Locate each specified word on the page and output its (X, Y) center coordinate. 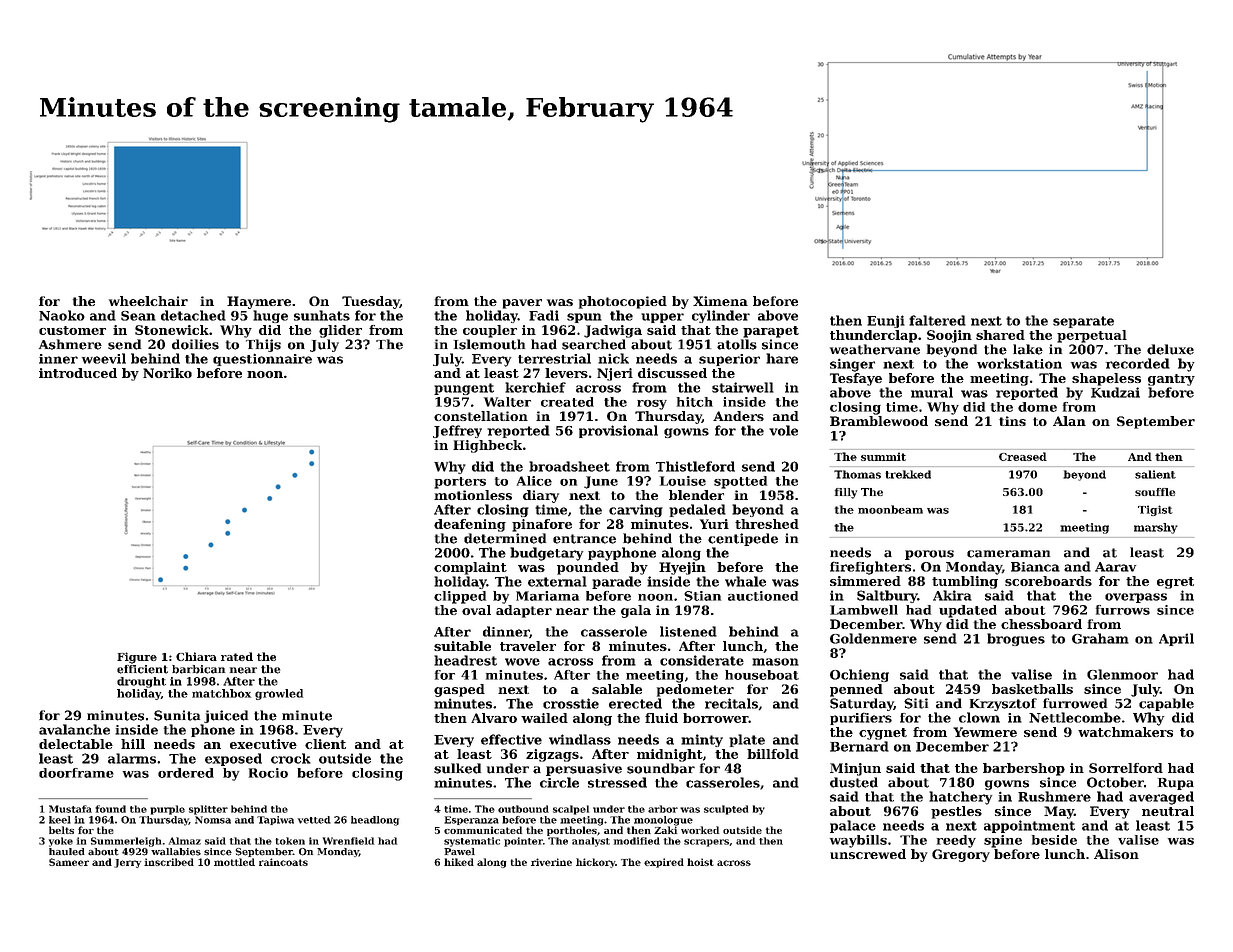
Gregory (961, 855)
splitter (208, 810)
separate (1083, 322)
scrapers (706, 843)
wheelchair (148, 301)
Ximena (720, 301)
